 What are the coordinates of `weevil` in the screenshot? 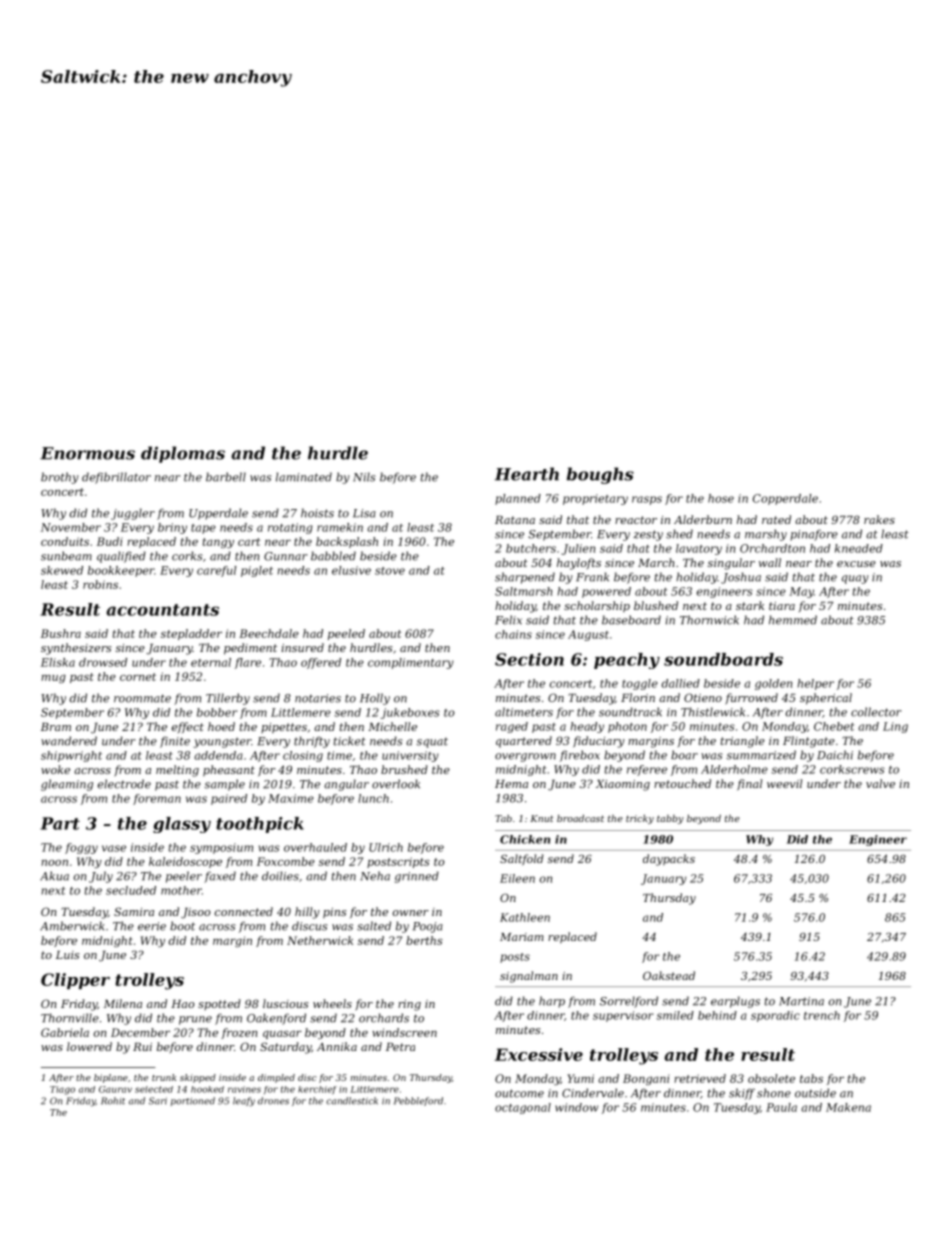 It's located at (784, 783).
